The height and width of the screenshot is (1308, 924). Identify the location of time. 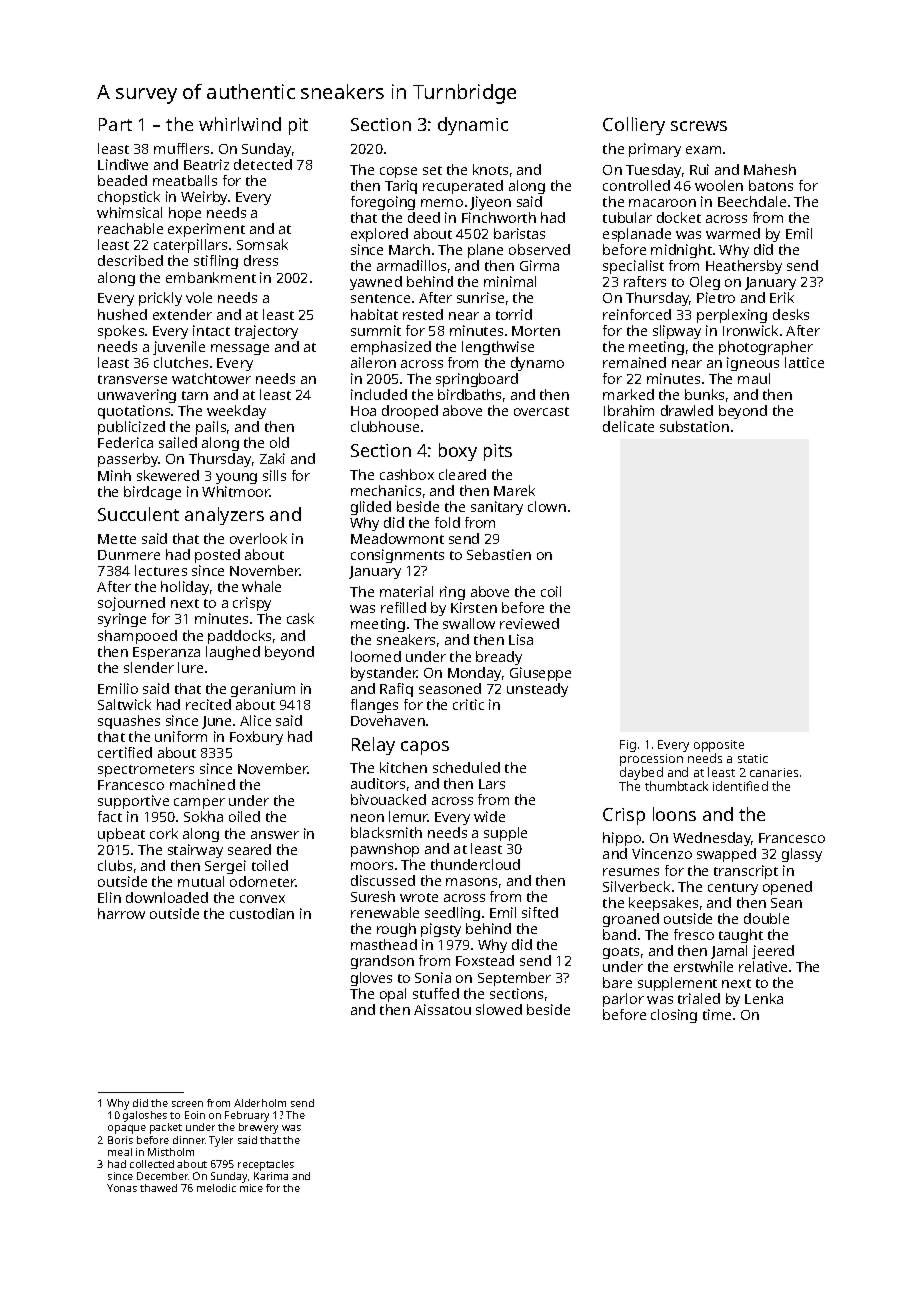
(717, 1014).
